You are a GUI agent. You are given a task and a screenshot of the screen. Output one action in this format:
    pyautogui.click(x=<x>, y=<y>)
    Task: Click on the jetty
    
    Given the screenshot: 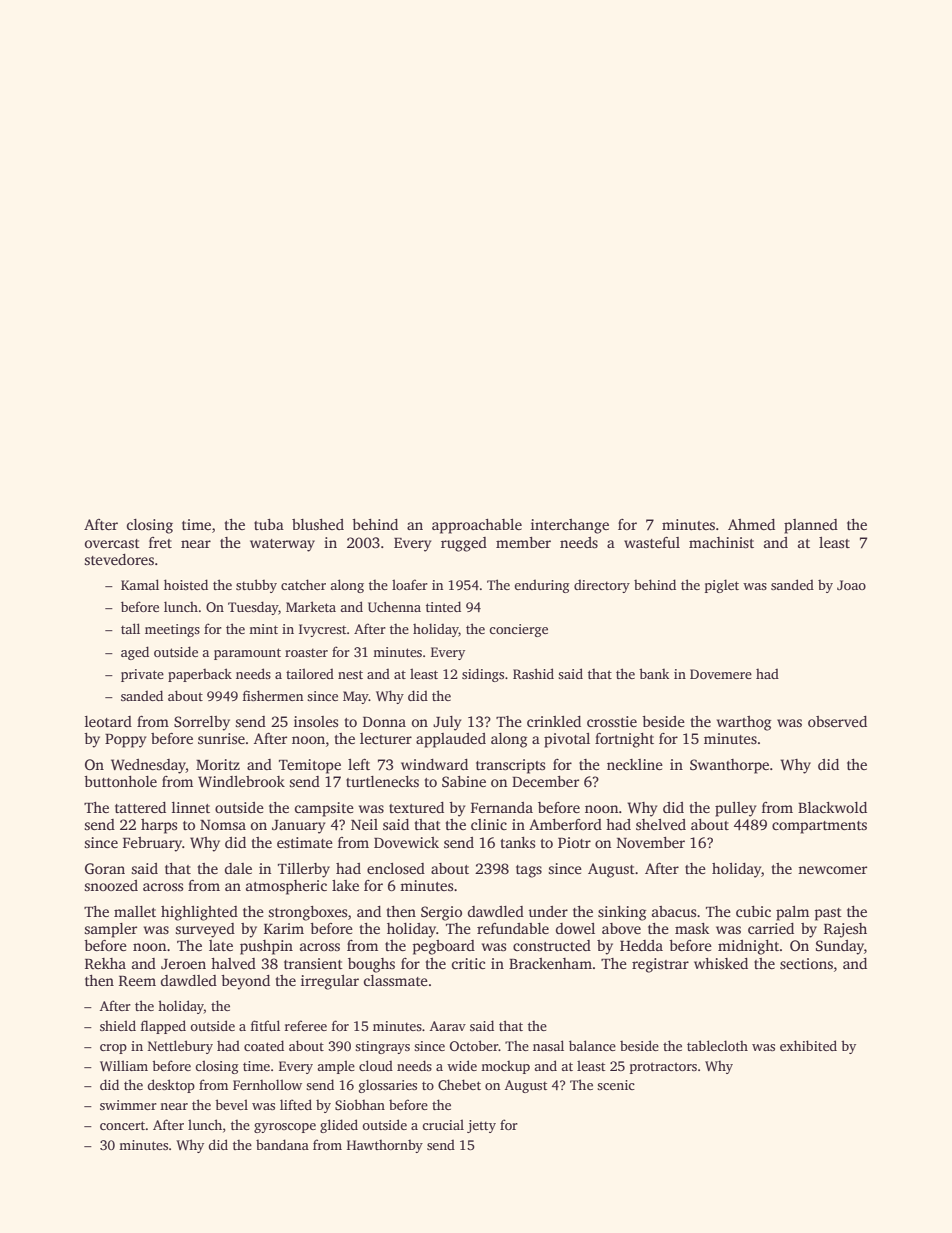 What is the action you would take?
    pyautogui.click(x=481, y=1126)
